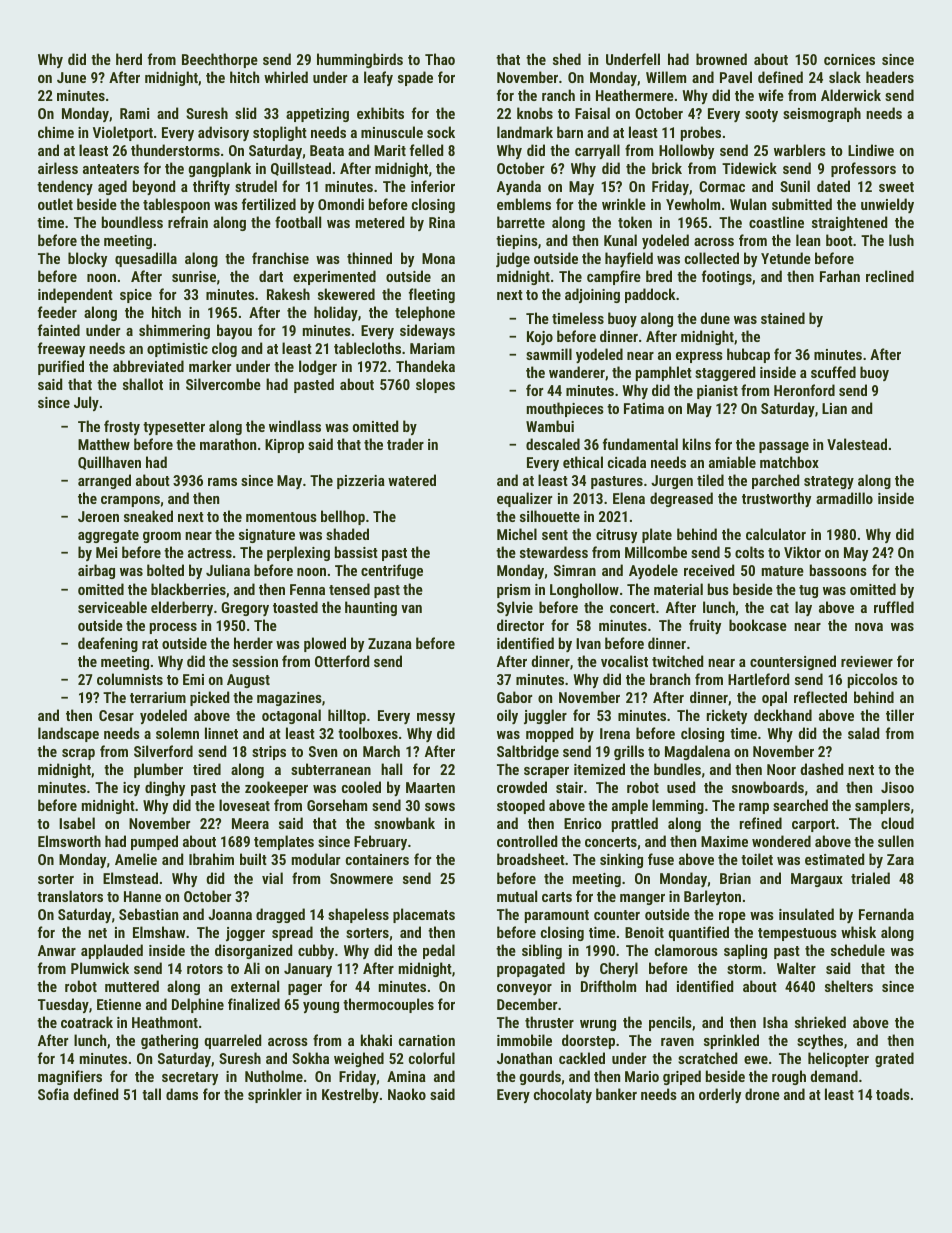 Image resolution: width=952 pixels, height=1233 pixels. What do you see at coordinates (781, 769) in the screenshot?
I see `Noor` at bounding box center [781, 769].
